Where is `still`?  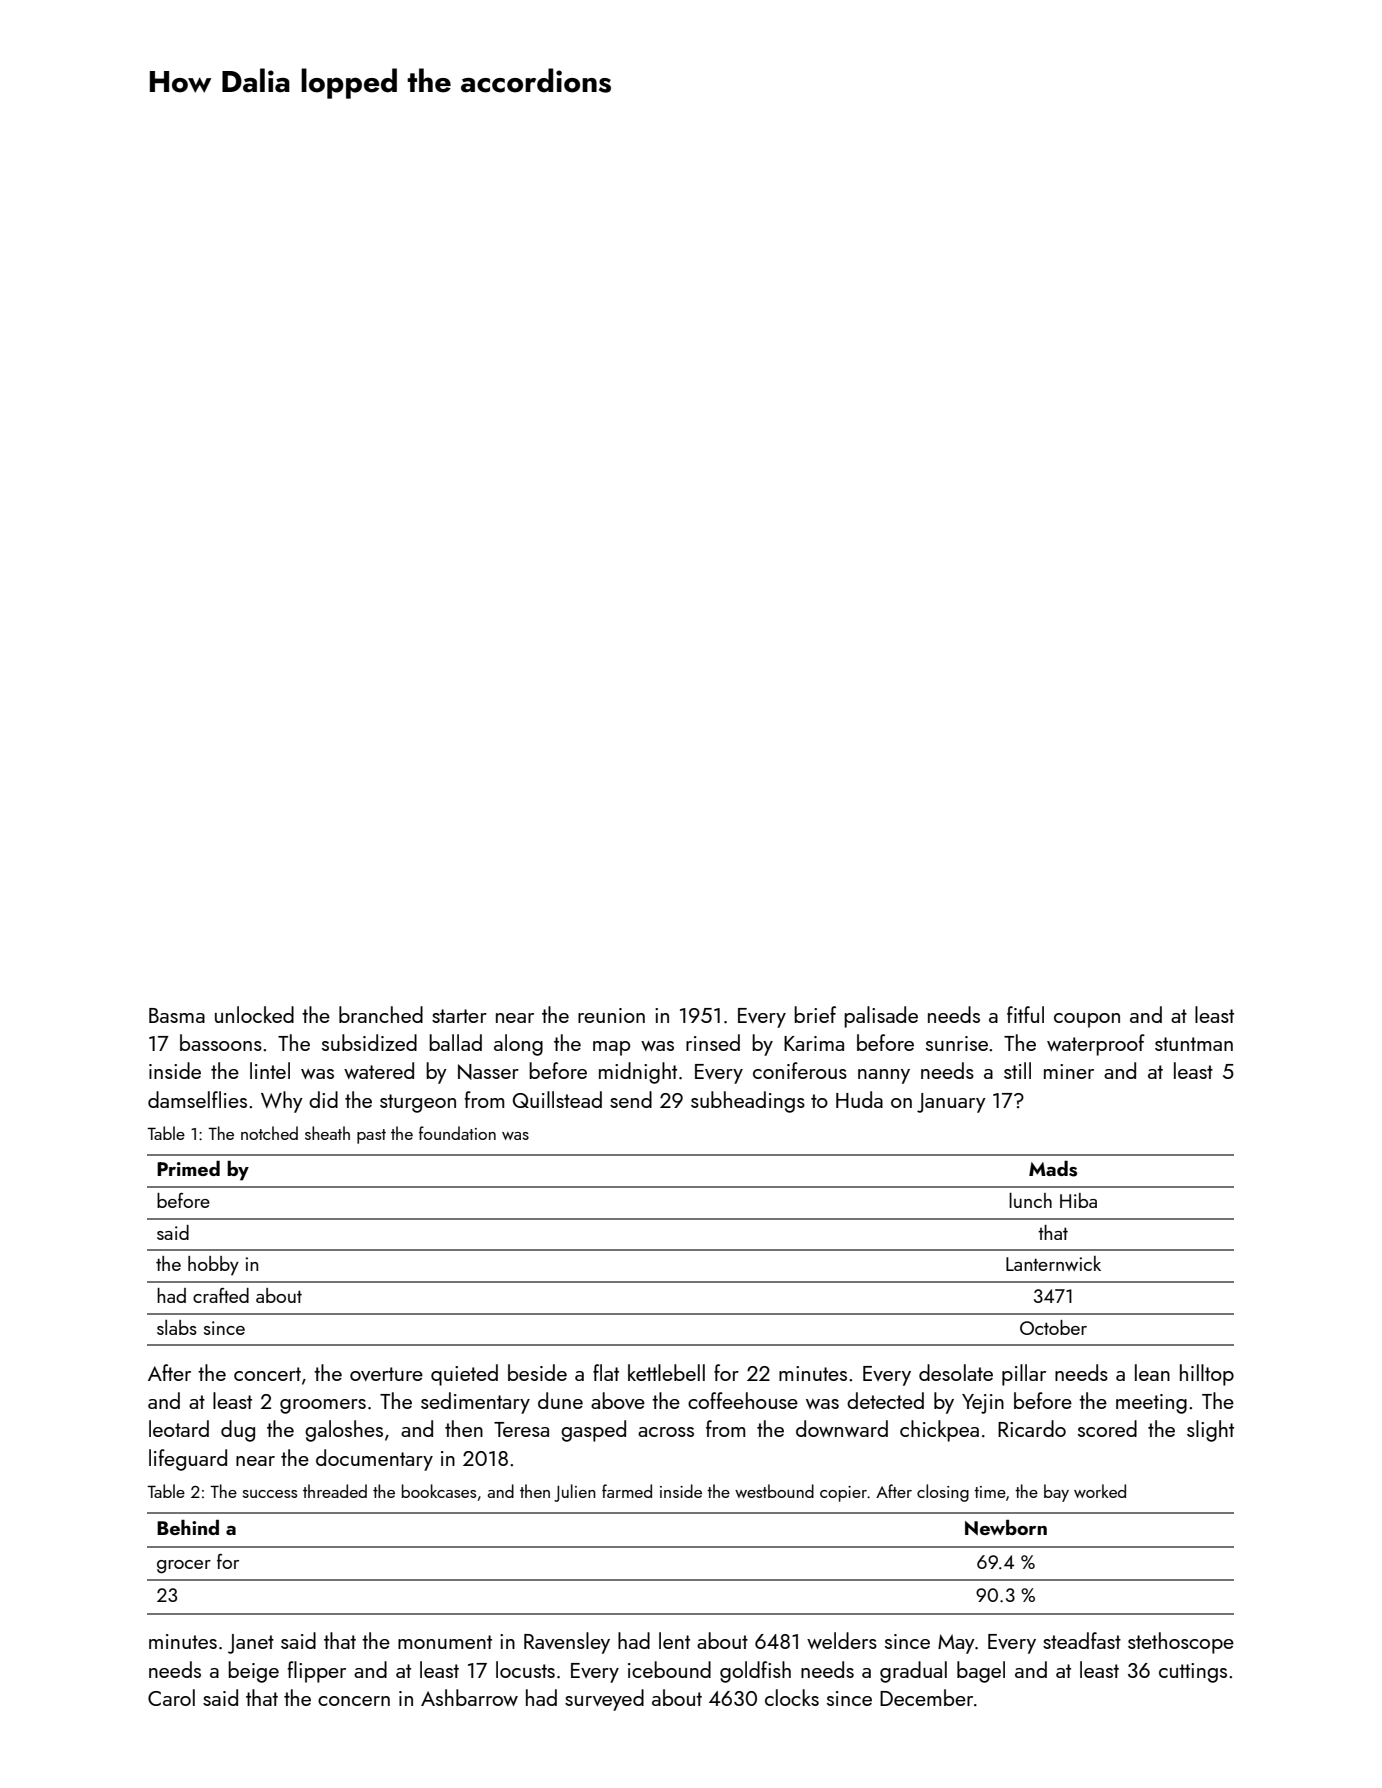
still is located at coordinates (1017, 1070).
